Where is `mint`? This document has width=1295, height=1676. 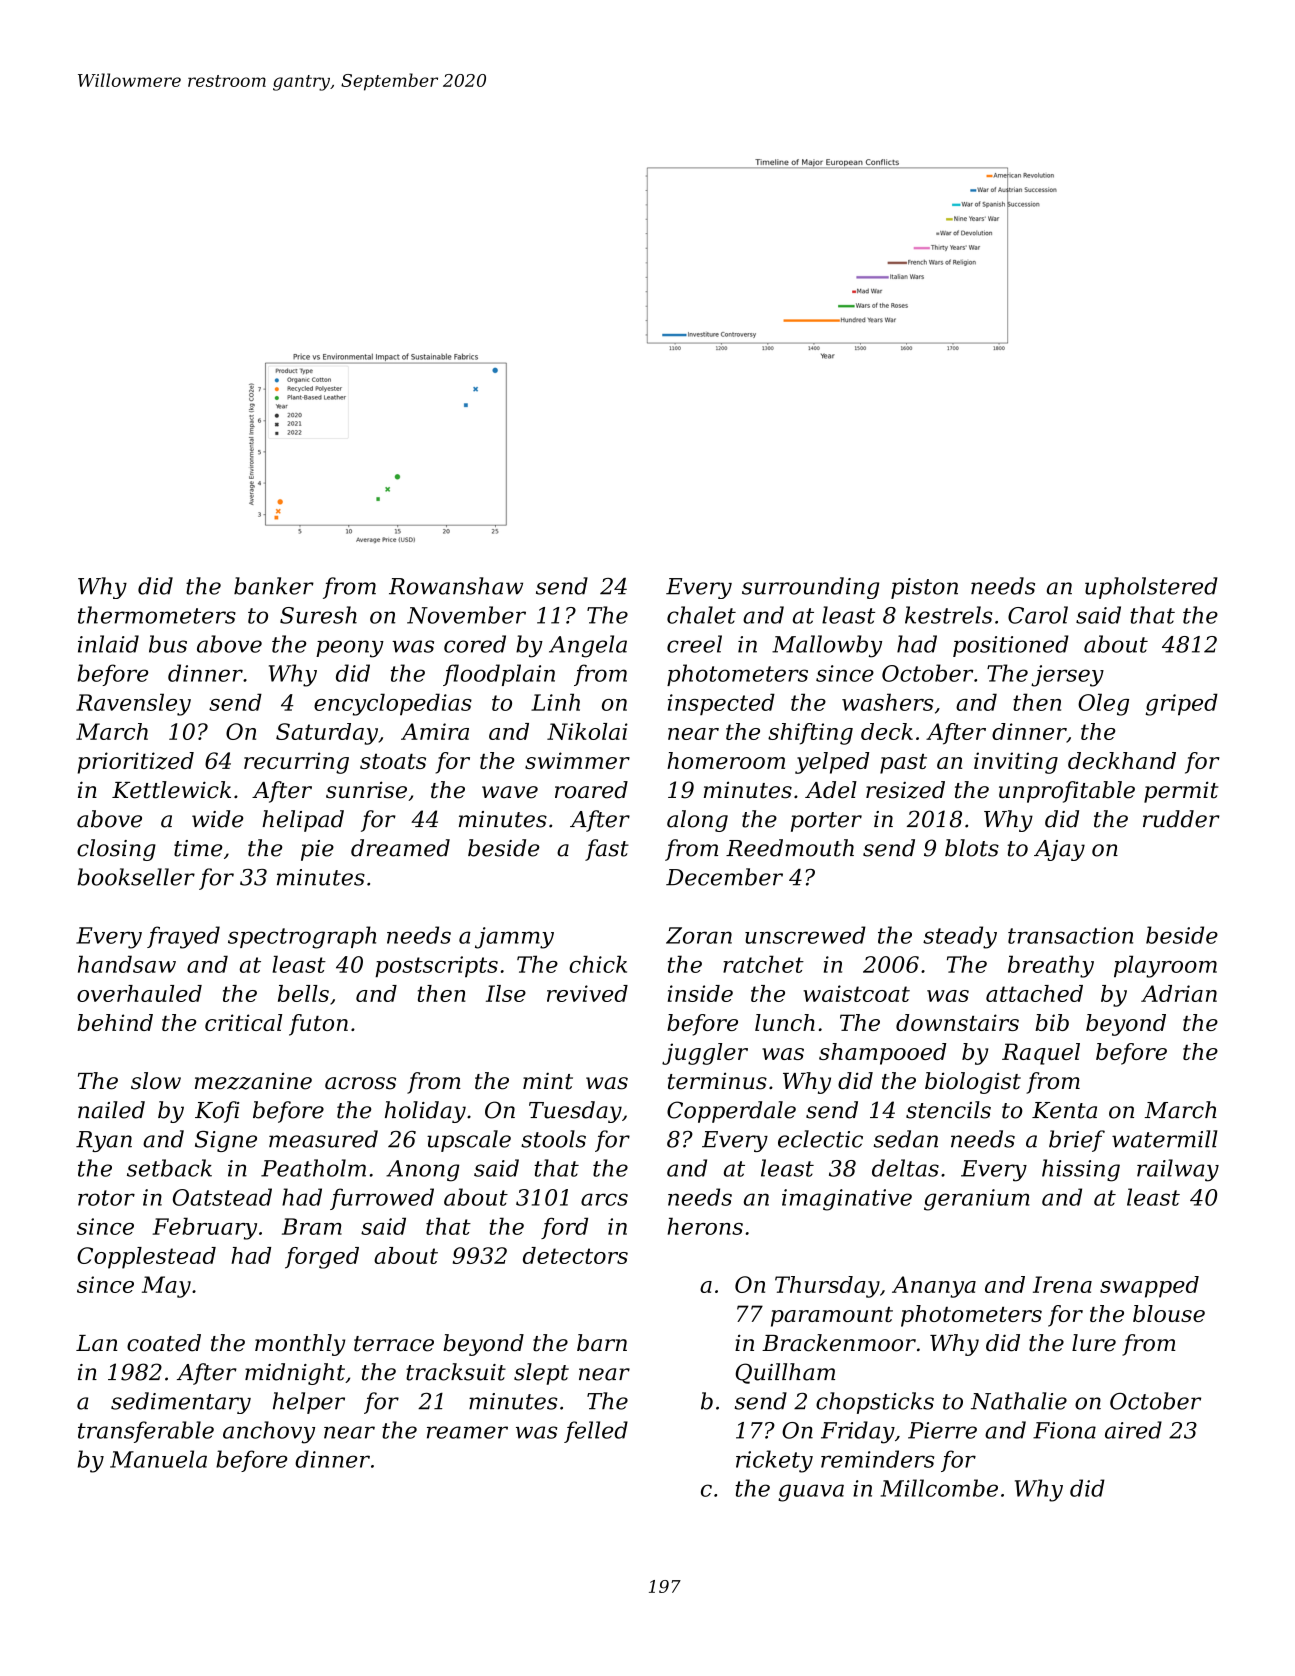
mint is located at coordinates (548, 1081).
